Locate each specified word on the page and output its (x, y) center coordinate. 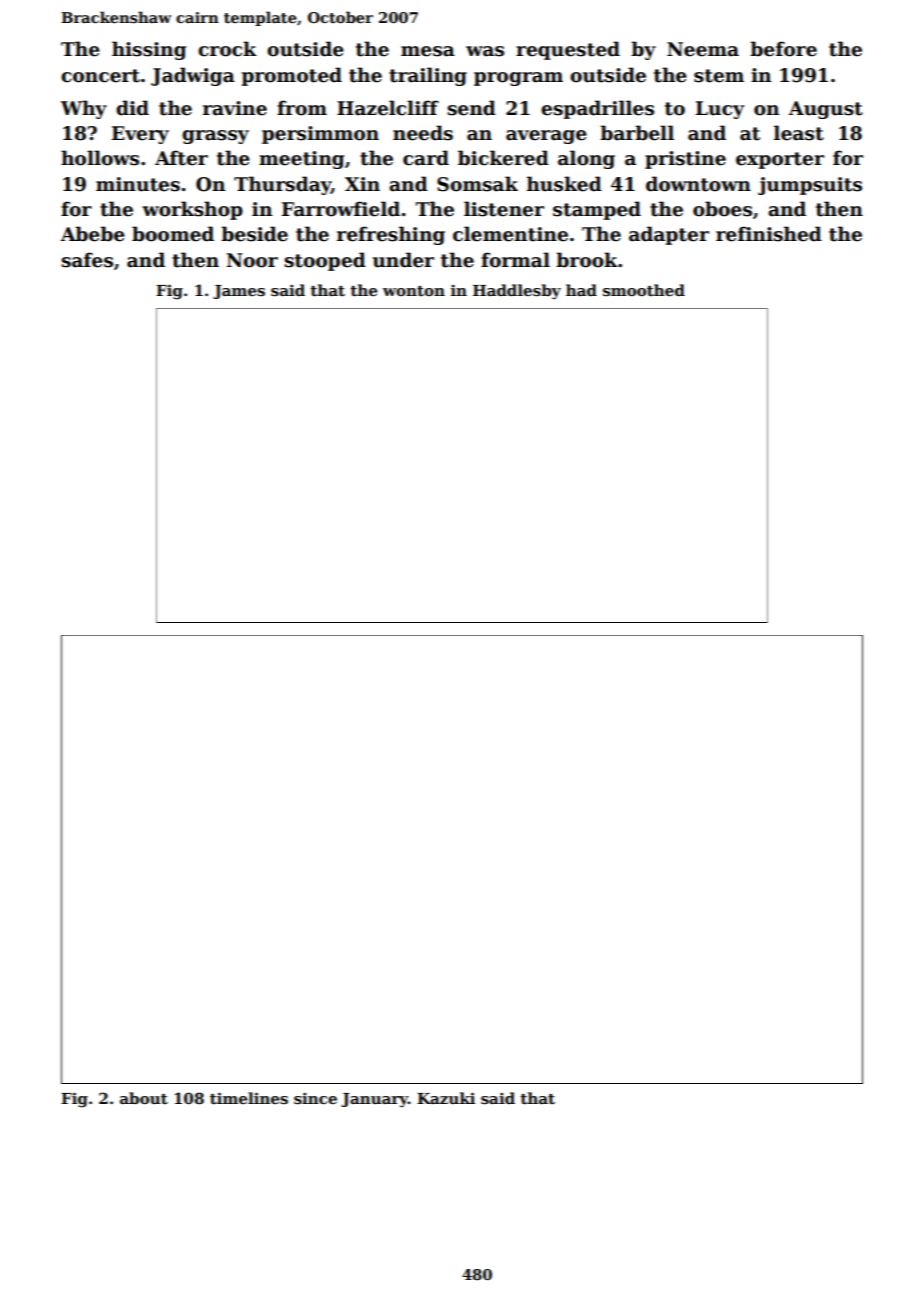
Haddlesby (517, 292)
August (826, 110)
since (315, 1098)
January (374, 1100)
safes (87, 260)
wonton (414, 291)
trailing (428, 76)
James (239, 292)
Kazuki (446, 1098)
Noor (252, 260)
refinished (769, 234)
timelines (249, 1098)
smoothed (644, 290)
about (144, 1098)
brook (587, 260)
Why (84, 109)
